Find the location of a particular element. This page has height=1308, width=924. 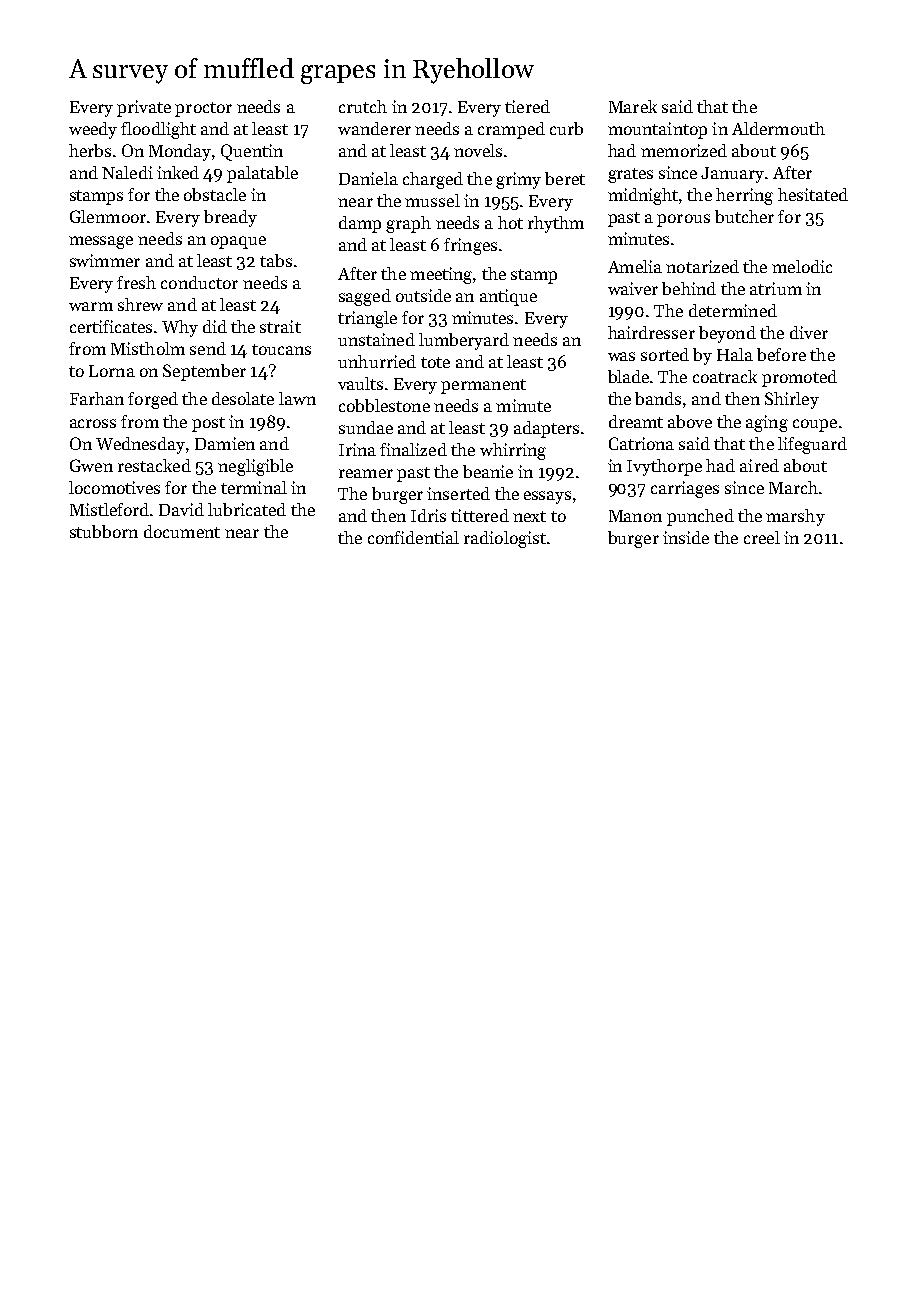

next is located at coordinates (529, 516).
